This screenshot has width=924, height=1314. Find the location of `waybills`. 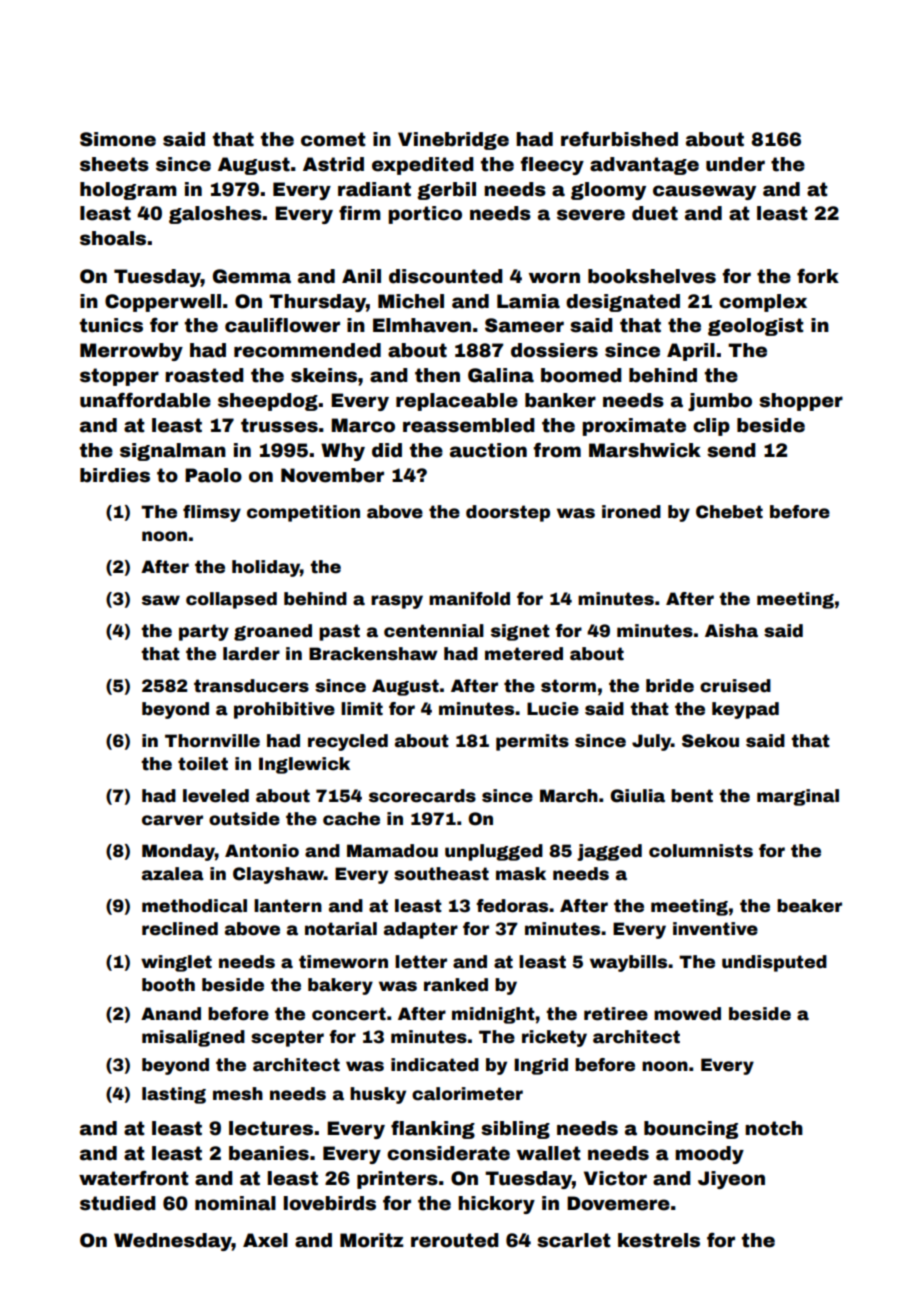

waybills is located at coordinates (628, 963).
